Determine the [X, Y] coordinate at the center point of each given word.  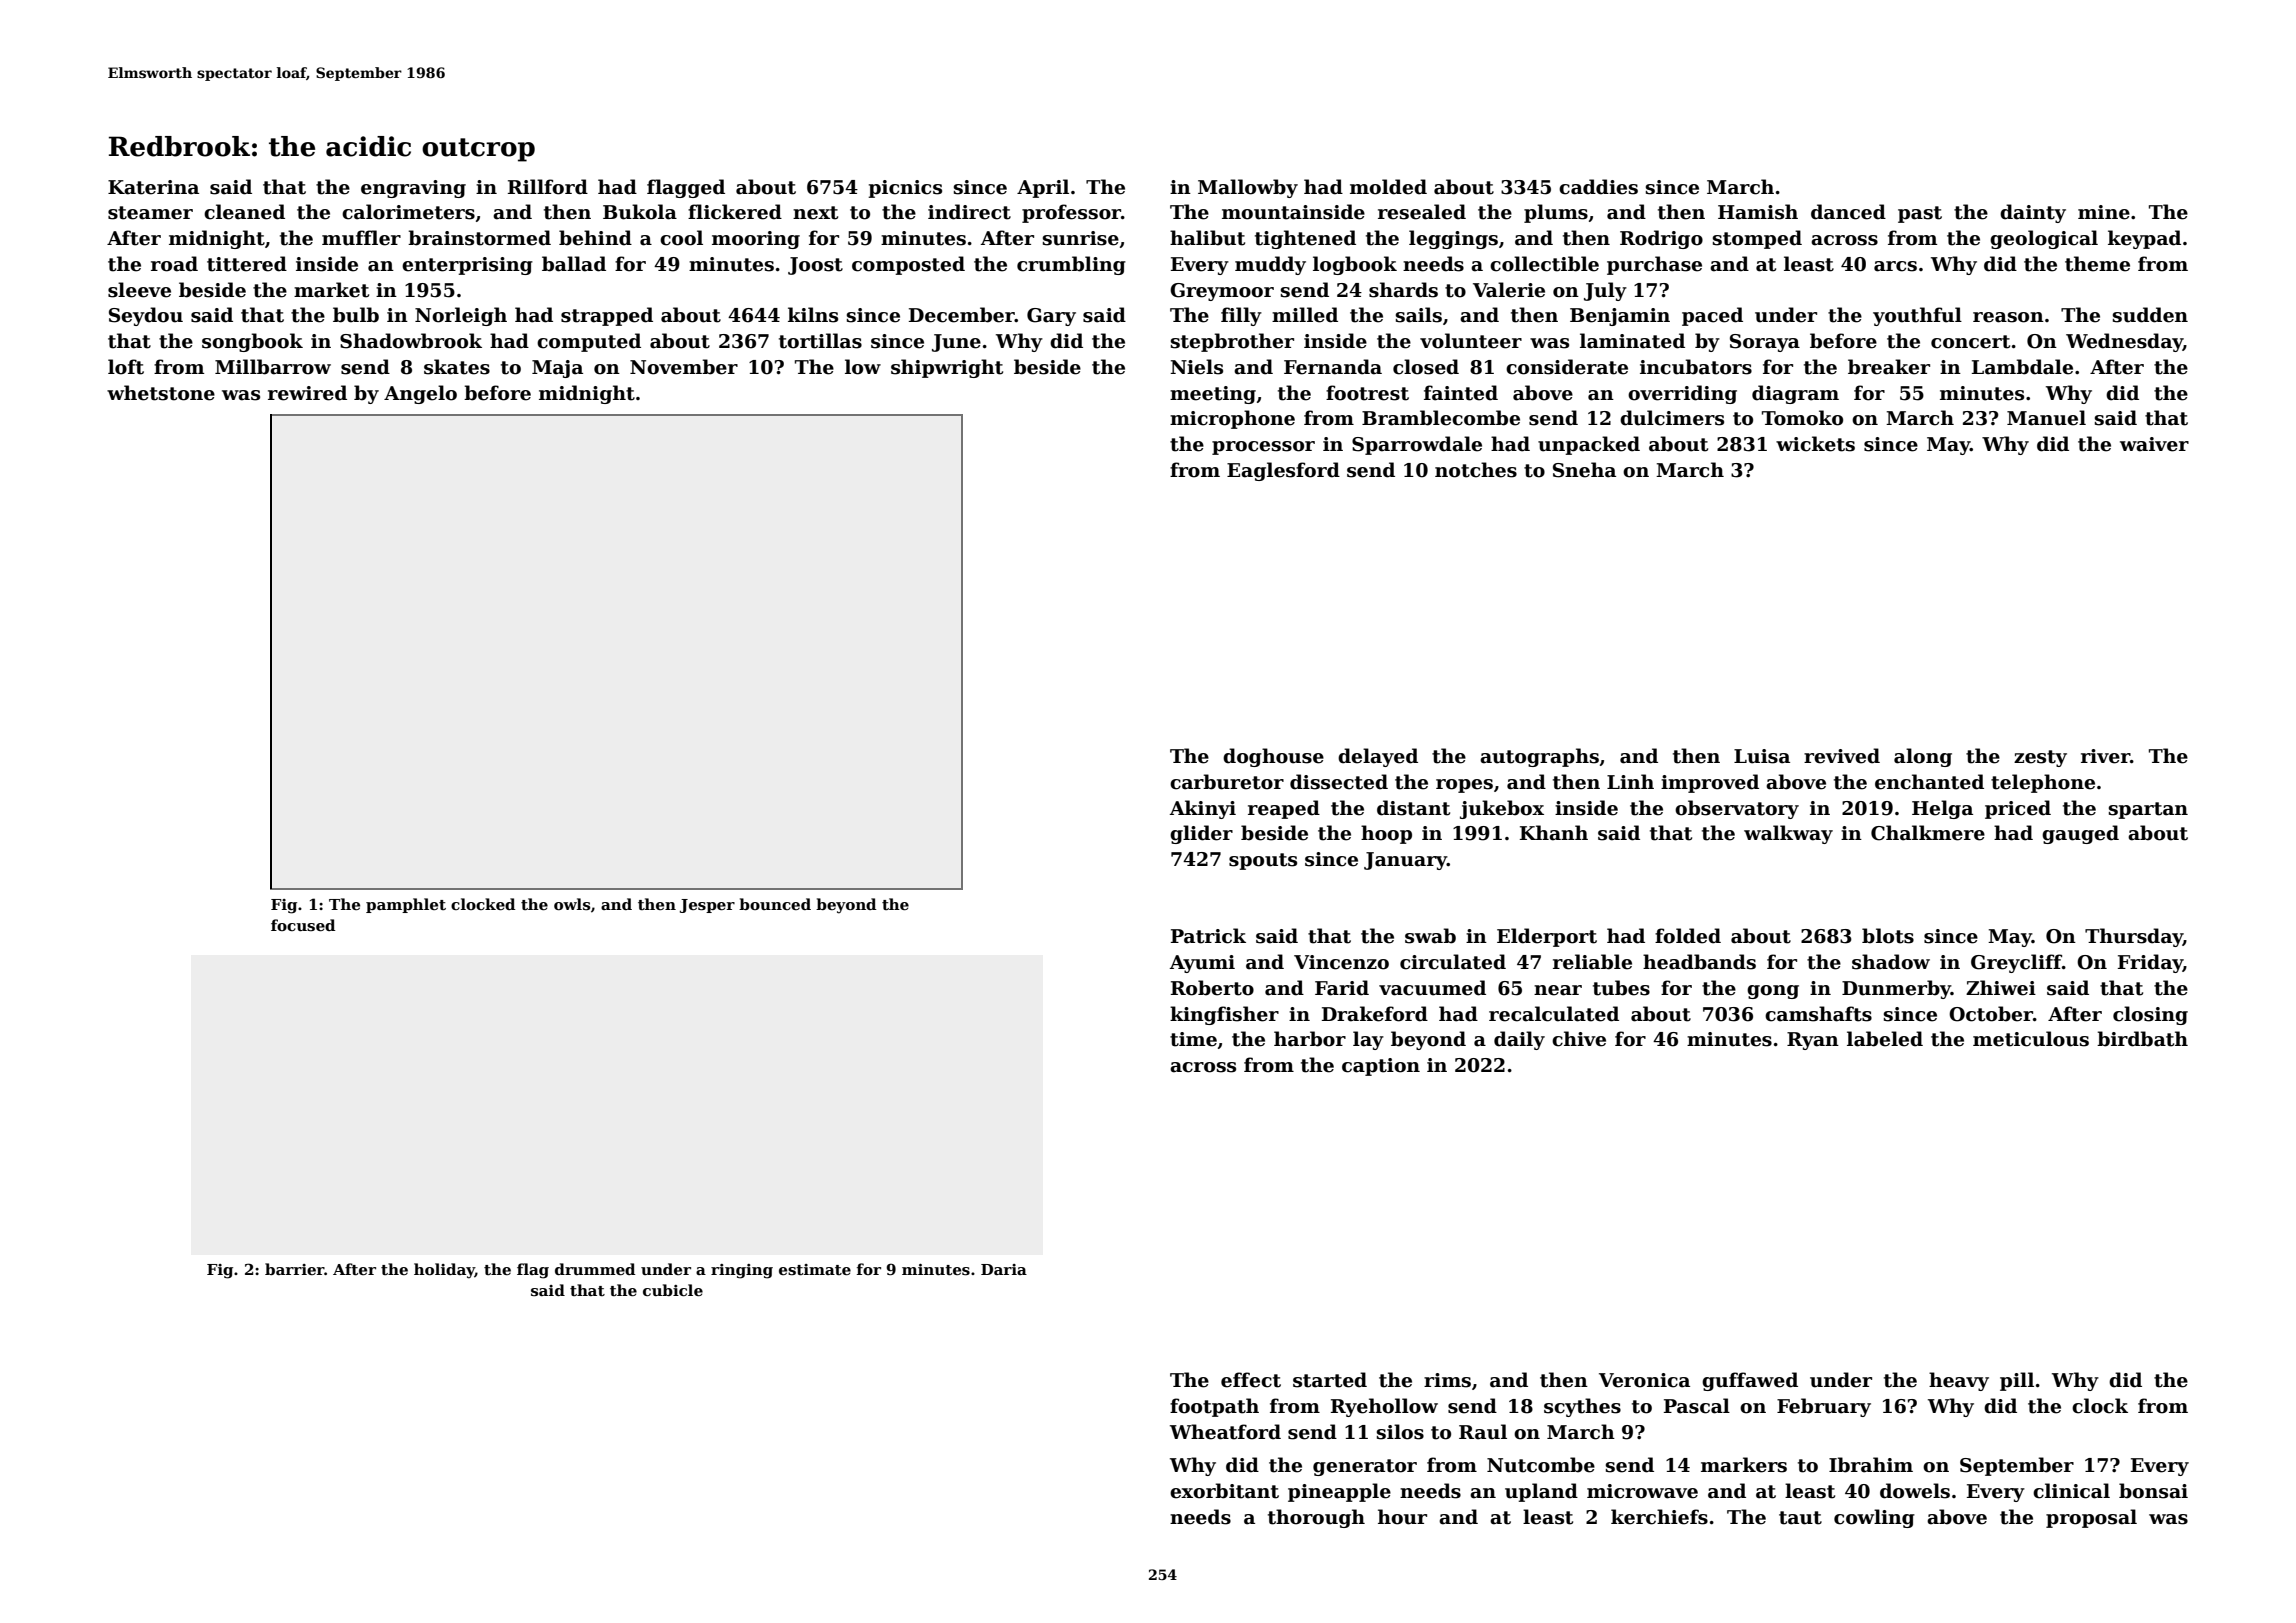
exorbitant [1224, 1491]
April [1043, 188]
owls [572, 904]
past [1920, 214]
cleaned [244, 212]
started [1330, 1380]
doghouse [1273, 757]
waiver [2154, 444]
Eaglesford [1283, 471]
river [2105, 756]
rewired [307, 393]
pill [2017, 1381]
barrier [295, 1269]
